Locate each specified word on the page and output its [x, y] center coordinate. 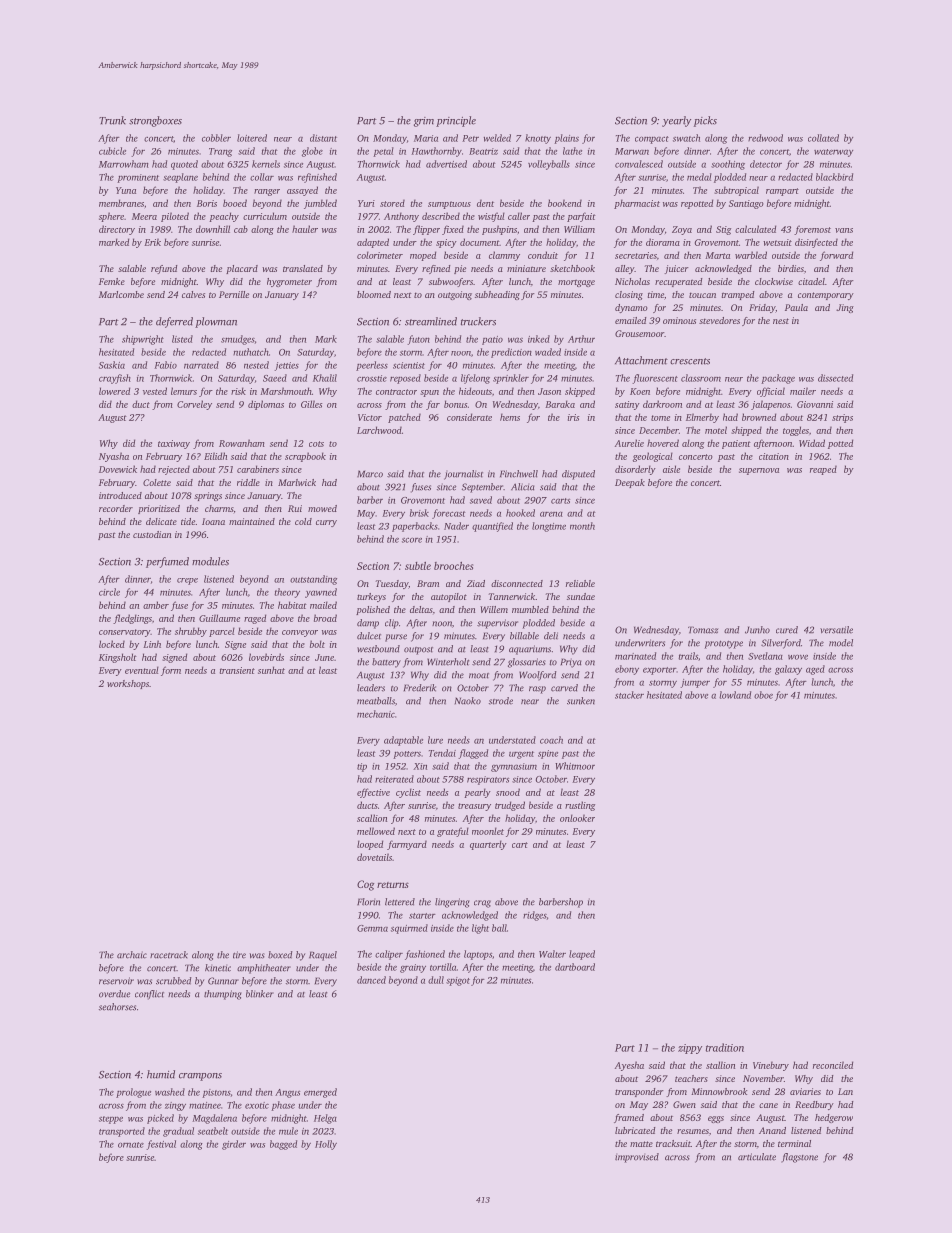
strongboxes [155, 121]
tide [188, 521]
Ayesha [629, 1066]
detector [766, 164]
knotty [538, 139]
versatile [836, 630]
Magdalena [214, 1119]
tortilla [443, 967]
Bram [428, 583]
